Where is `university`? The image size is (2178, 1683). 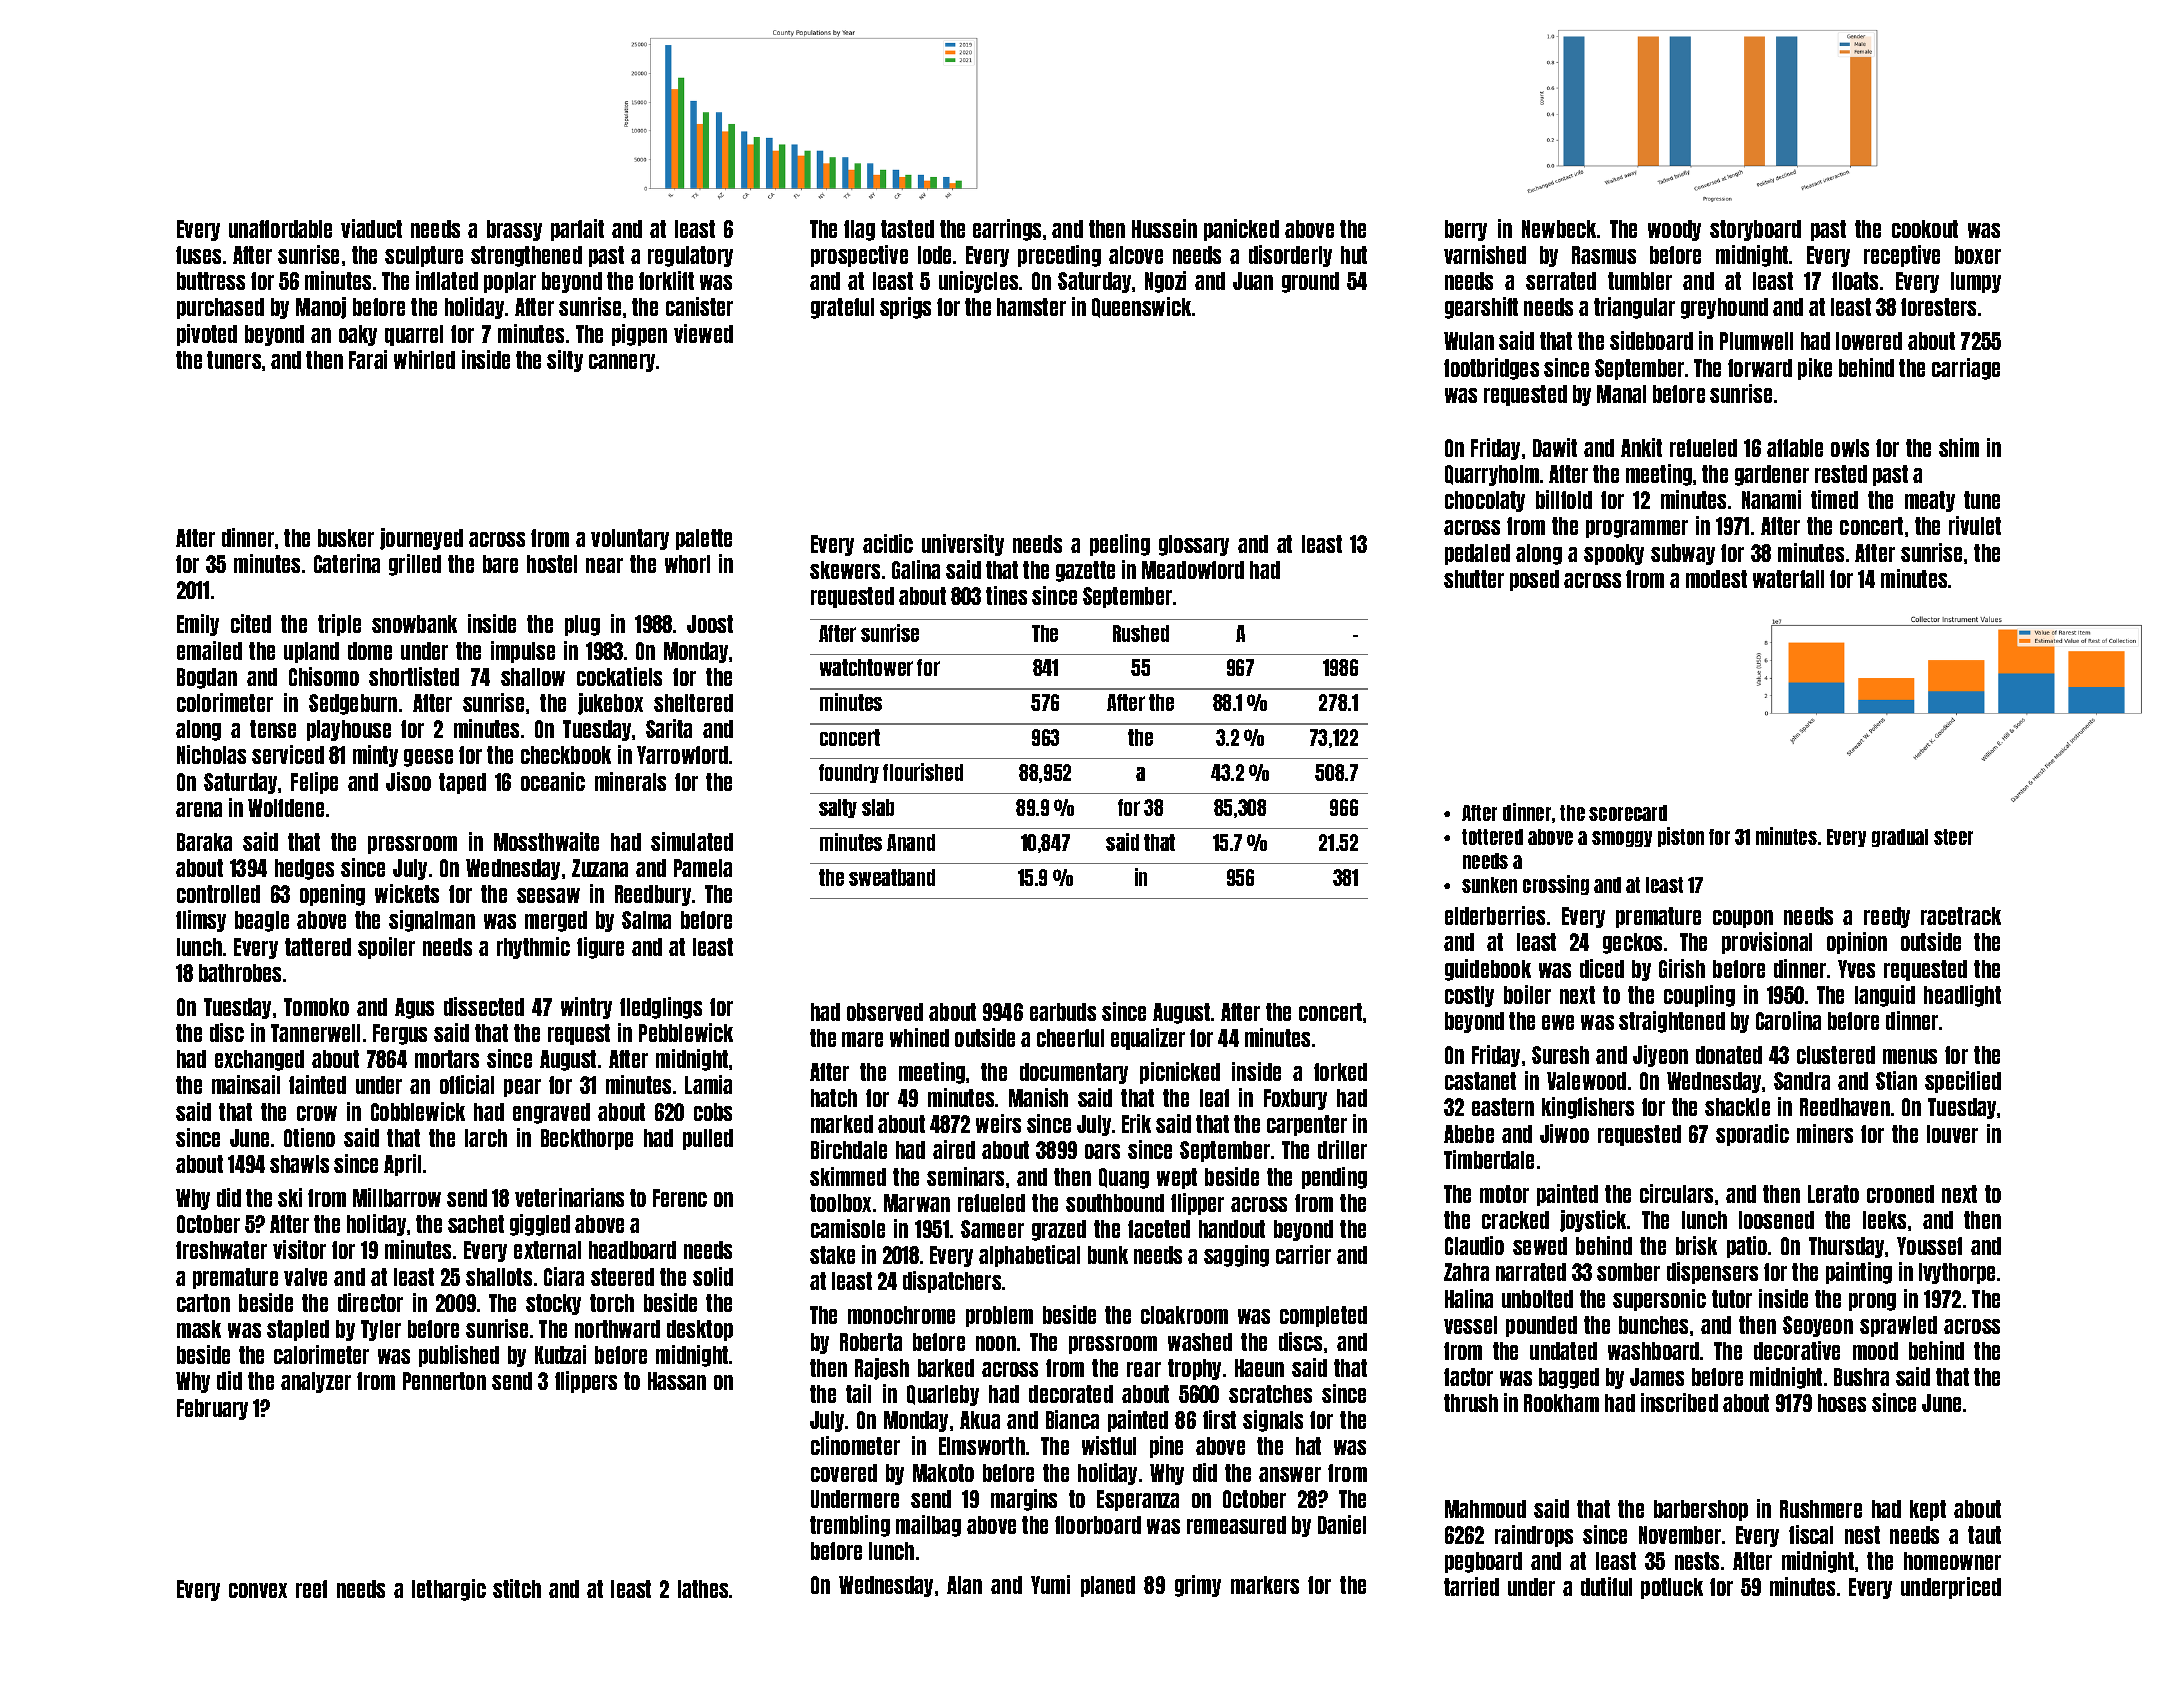 university is located at coordinates (963, 545).
